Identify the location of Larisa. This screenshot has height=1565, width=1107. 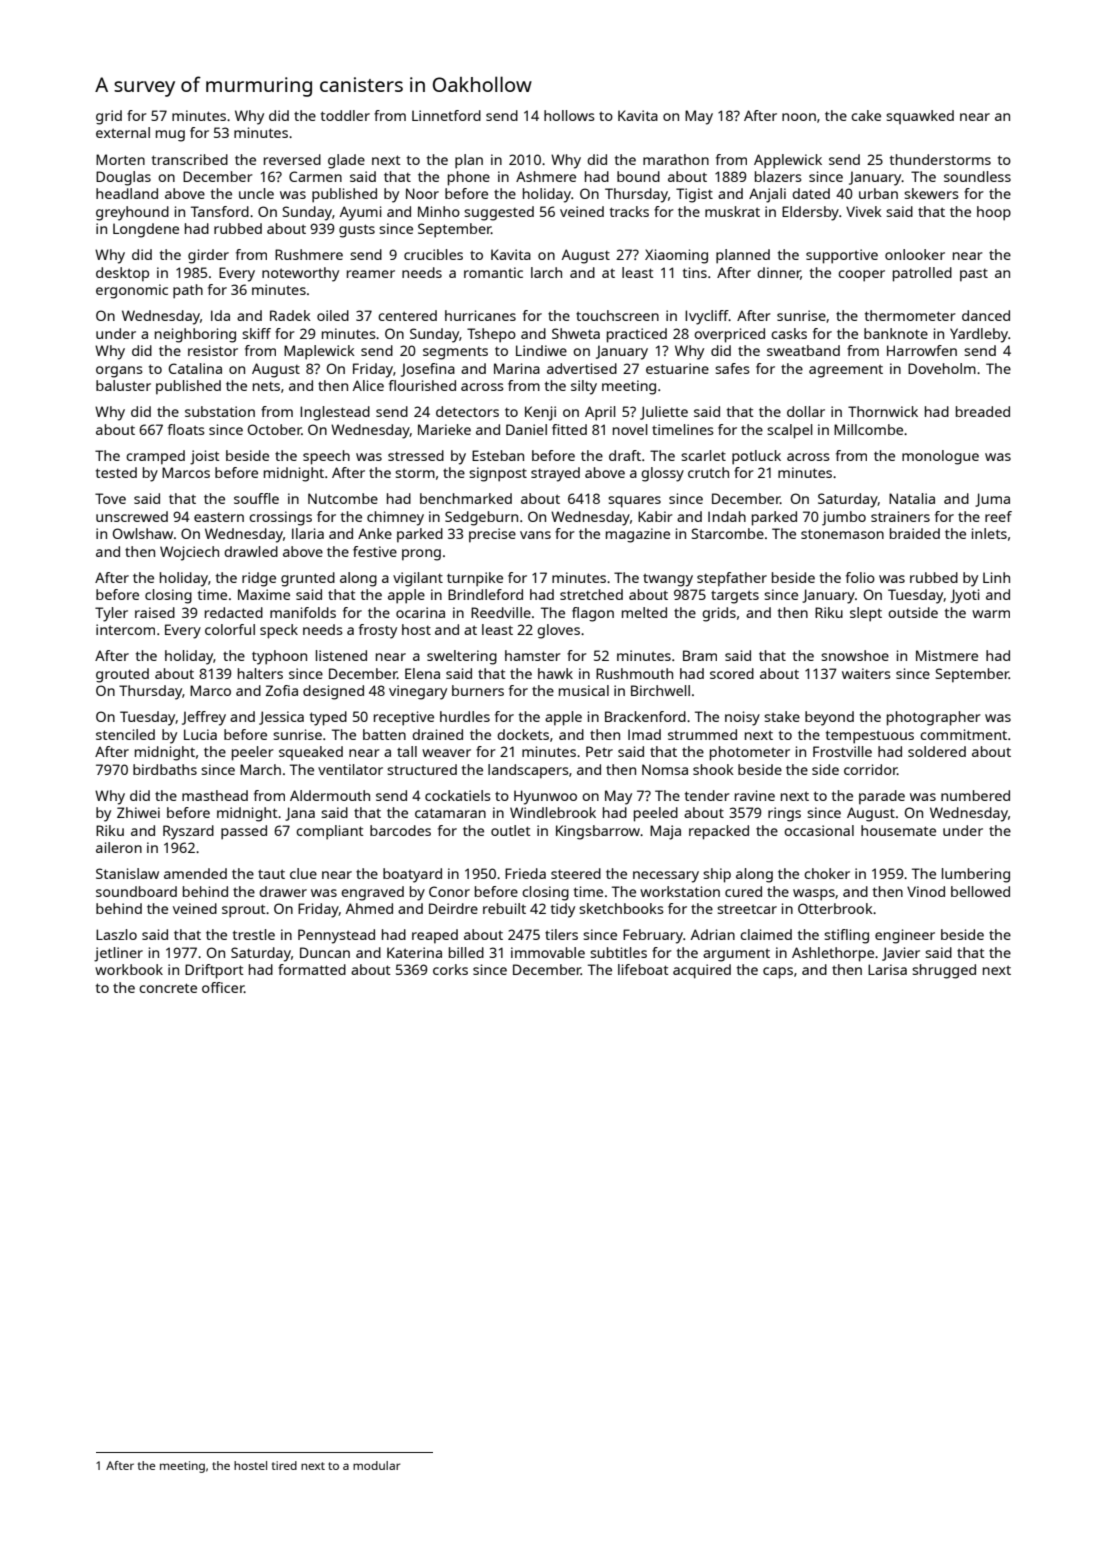
(887, 969).
